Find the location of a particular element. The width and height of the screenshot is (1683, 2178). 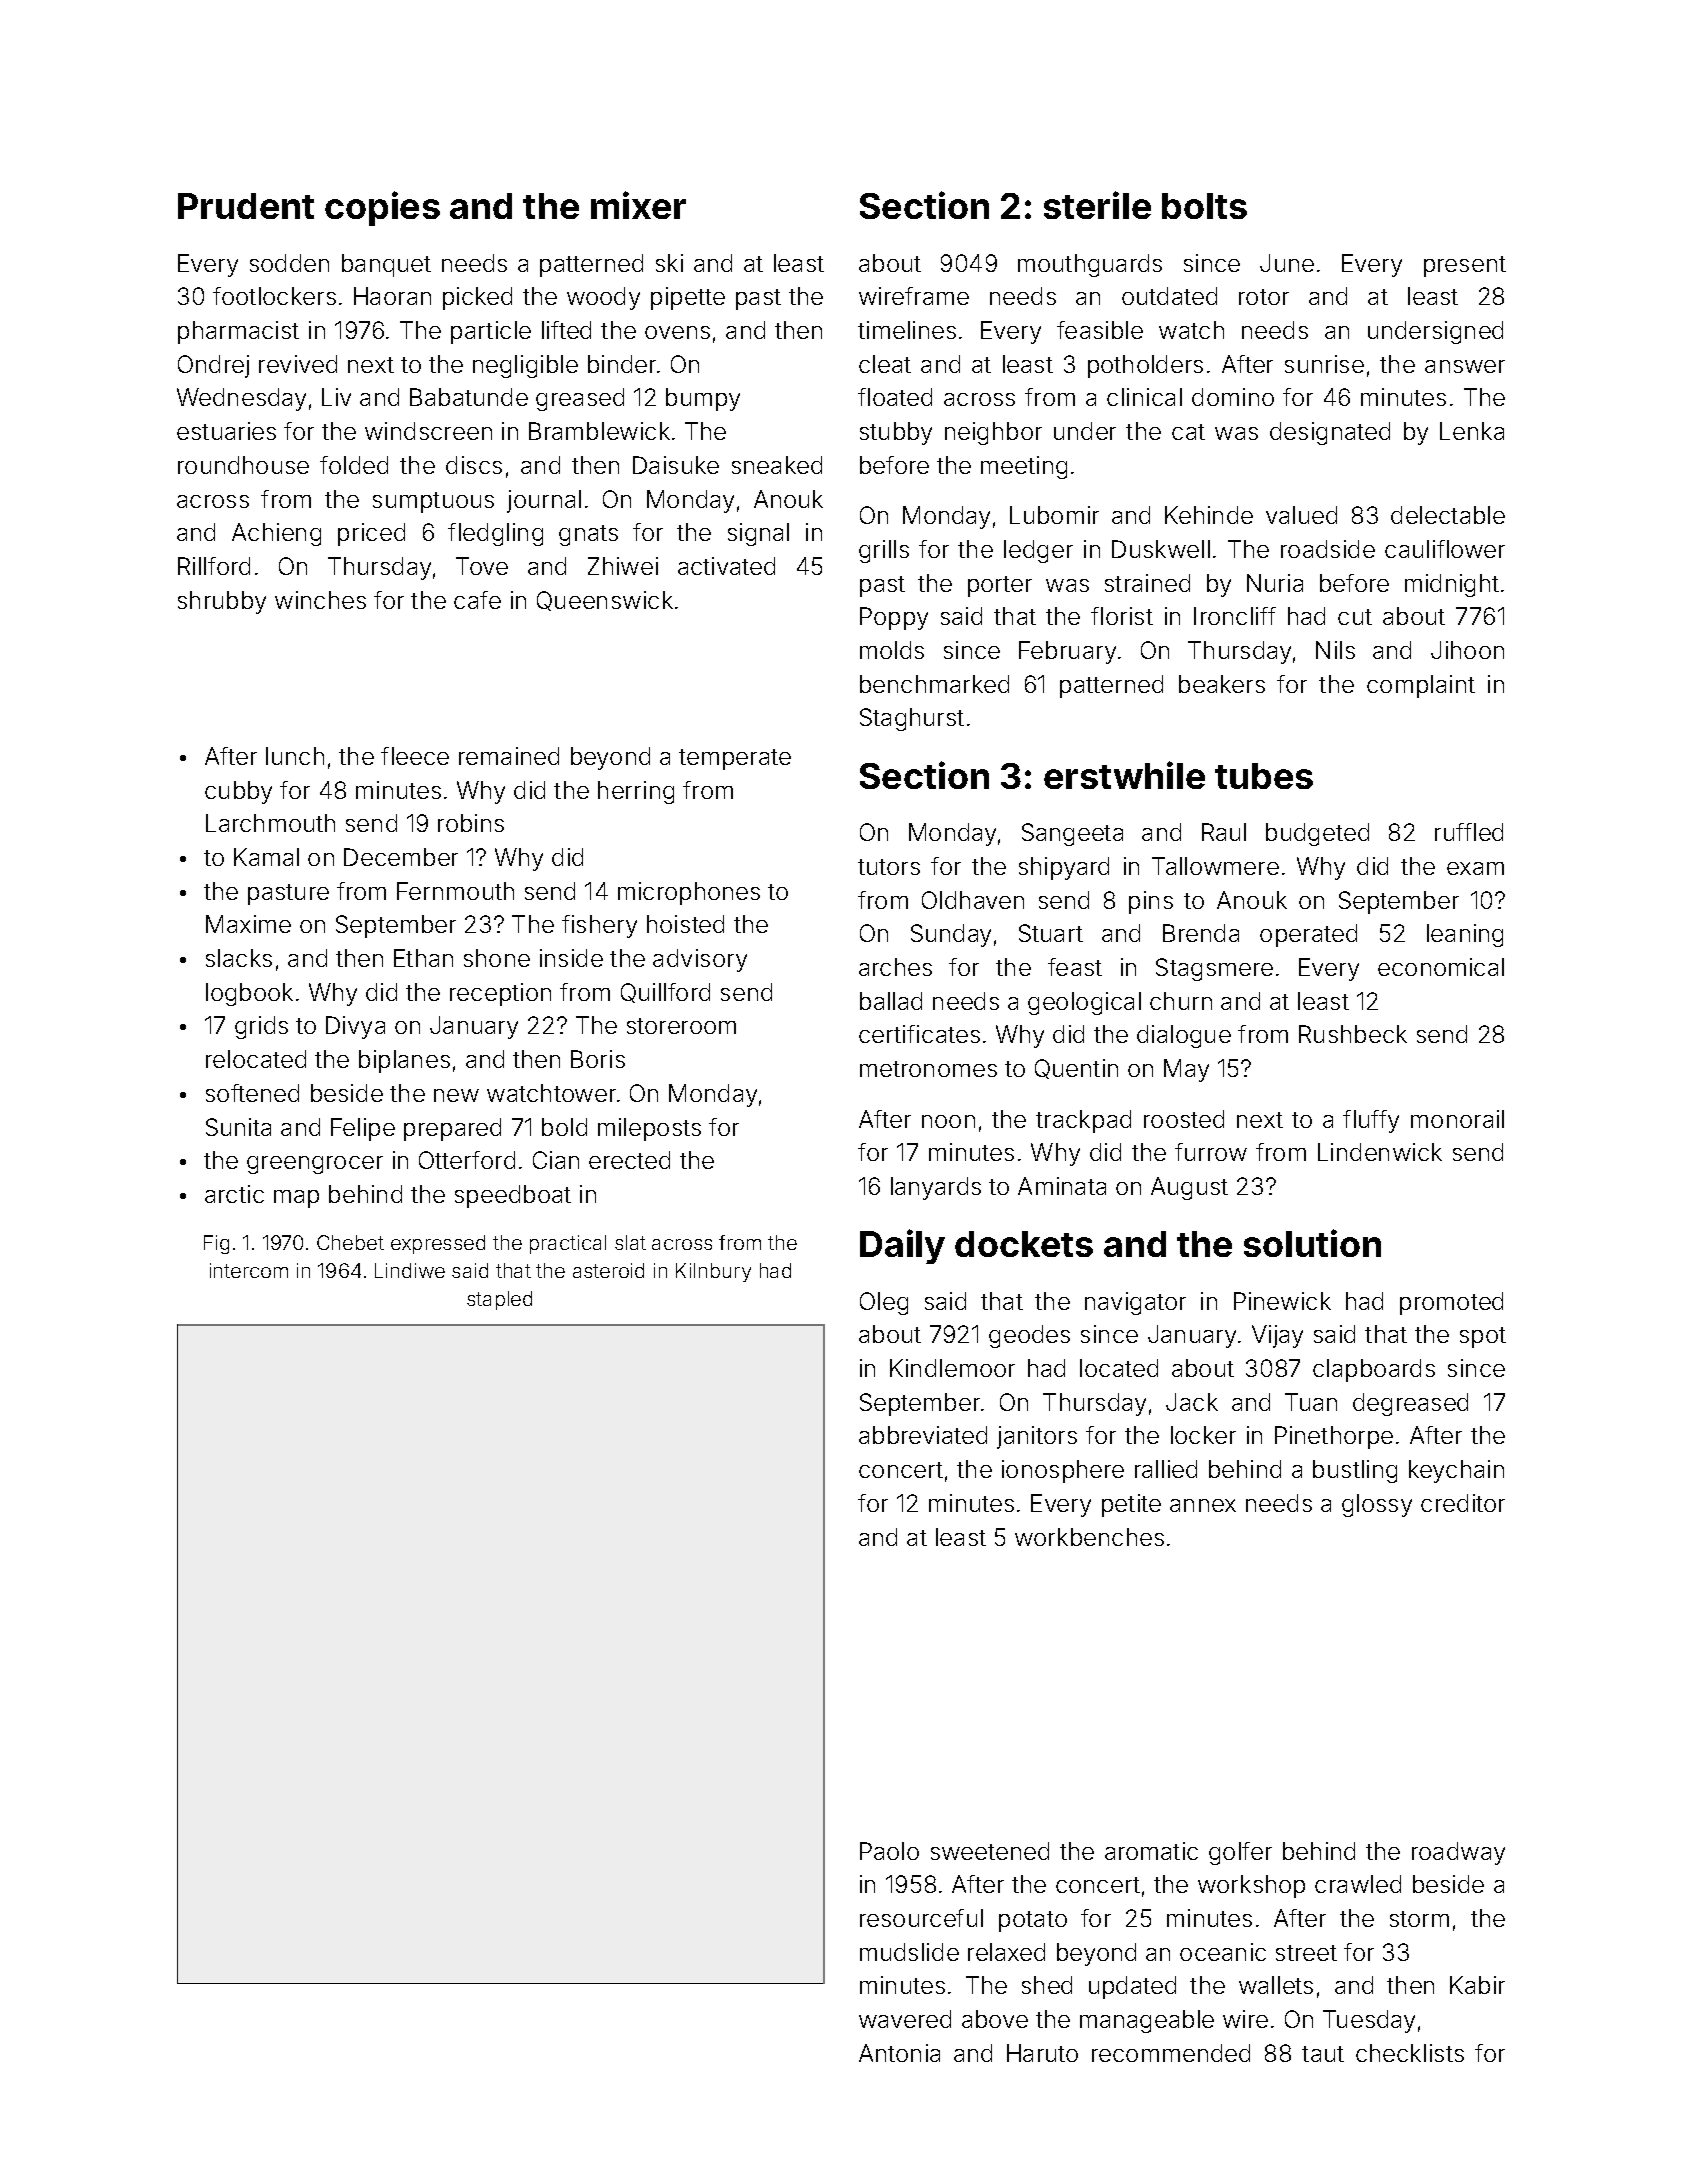

tubes is located at coordinates (1264, 776).
